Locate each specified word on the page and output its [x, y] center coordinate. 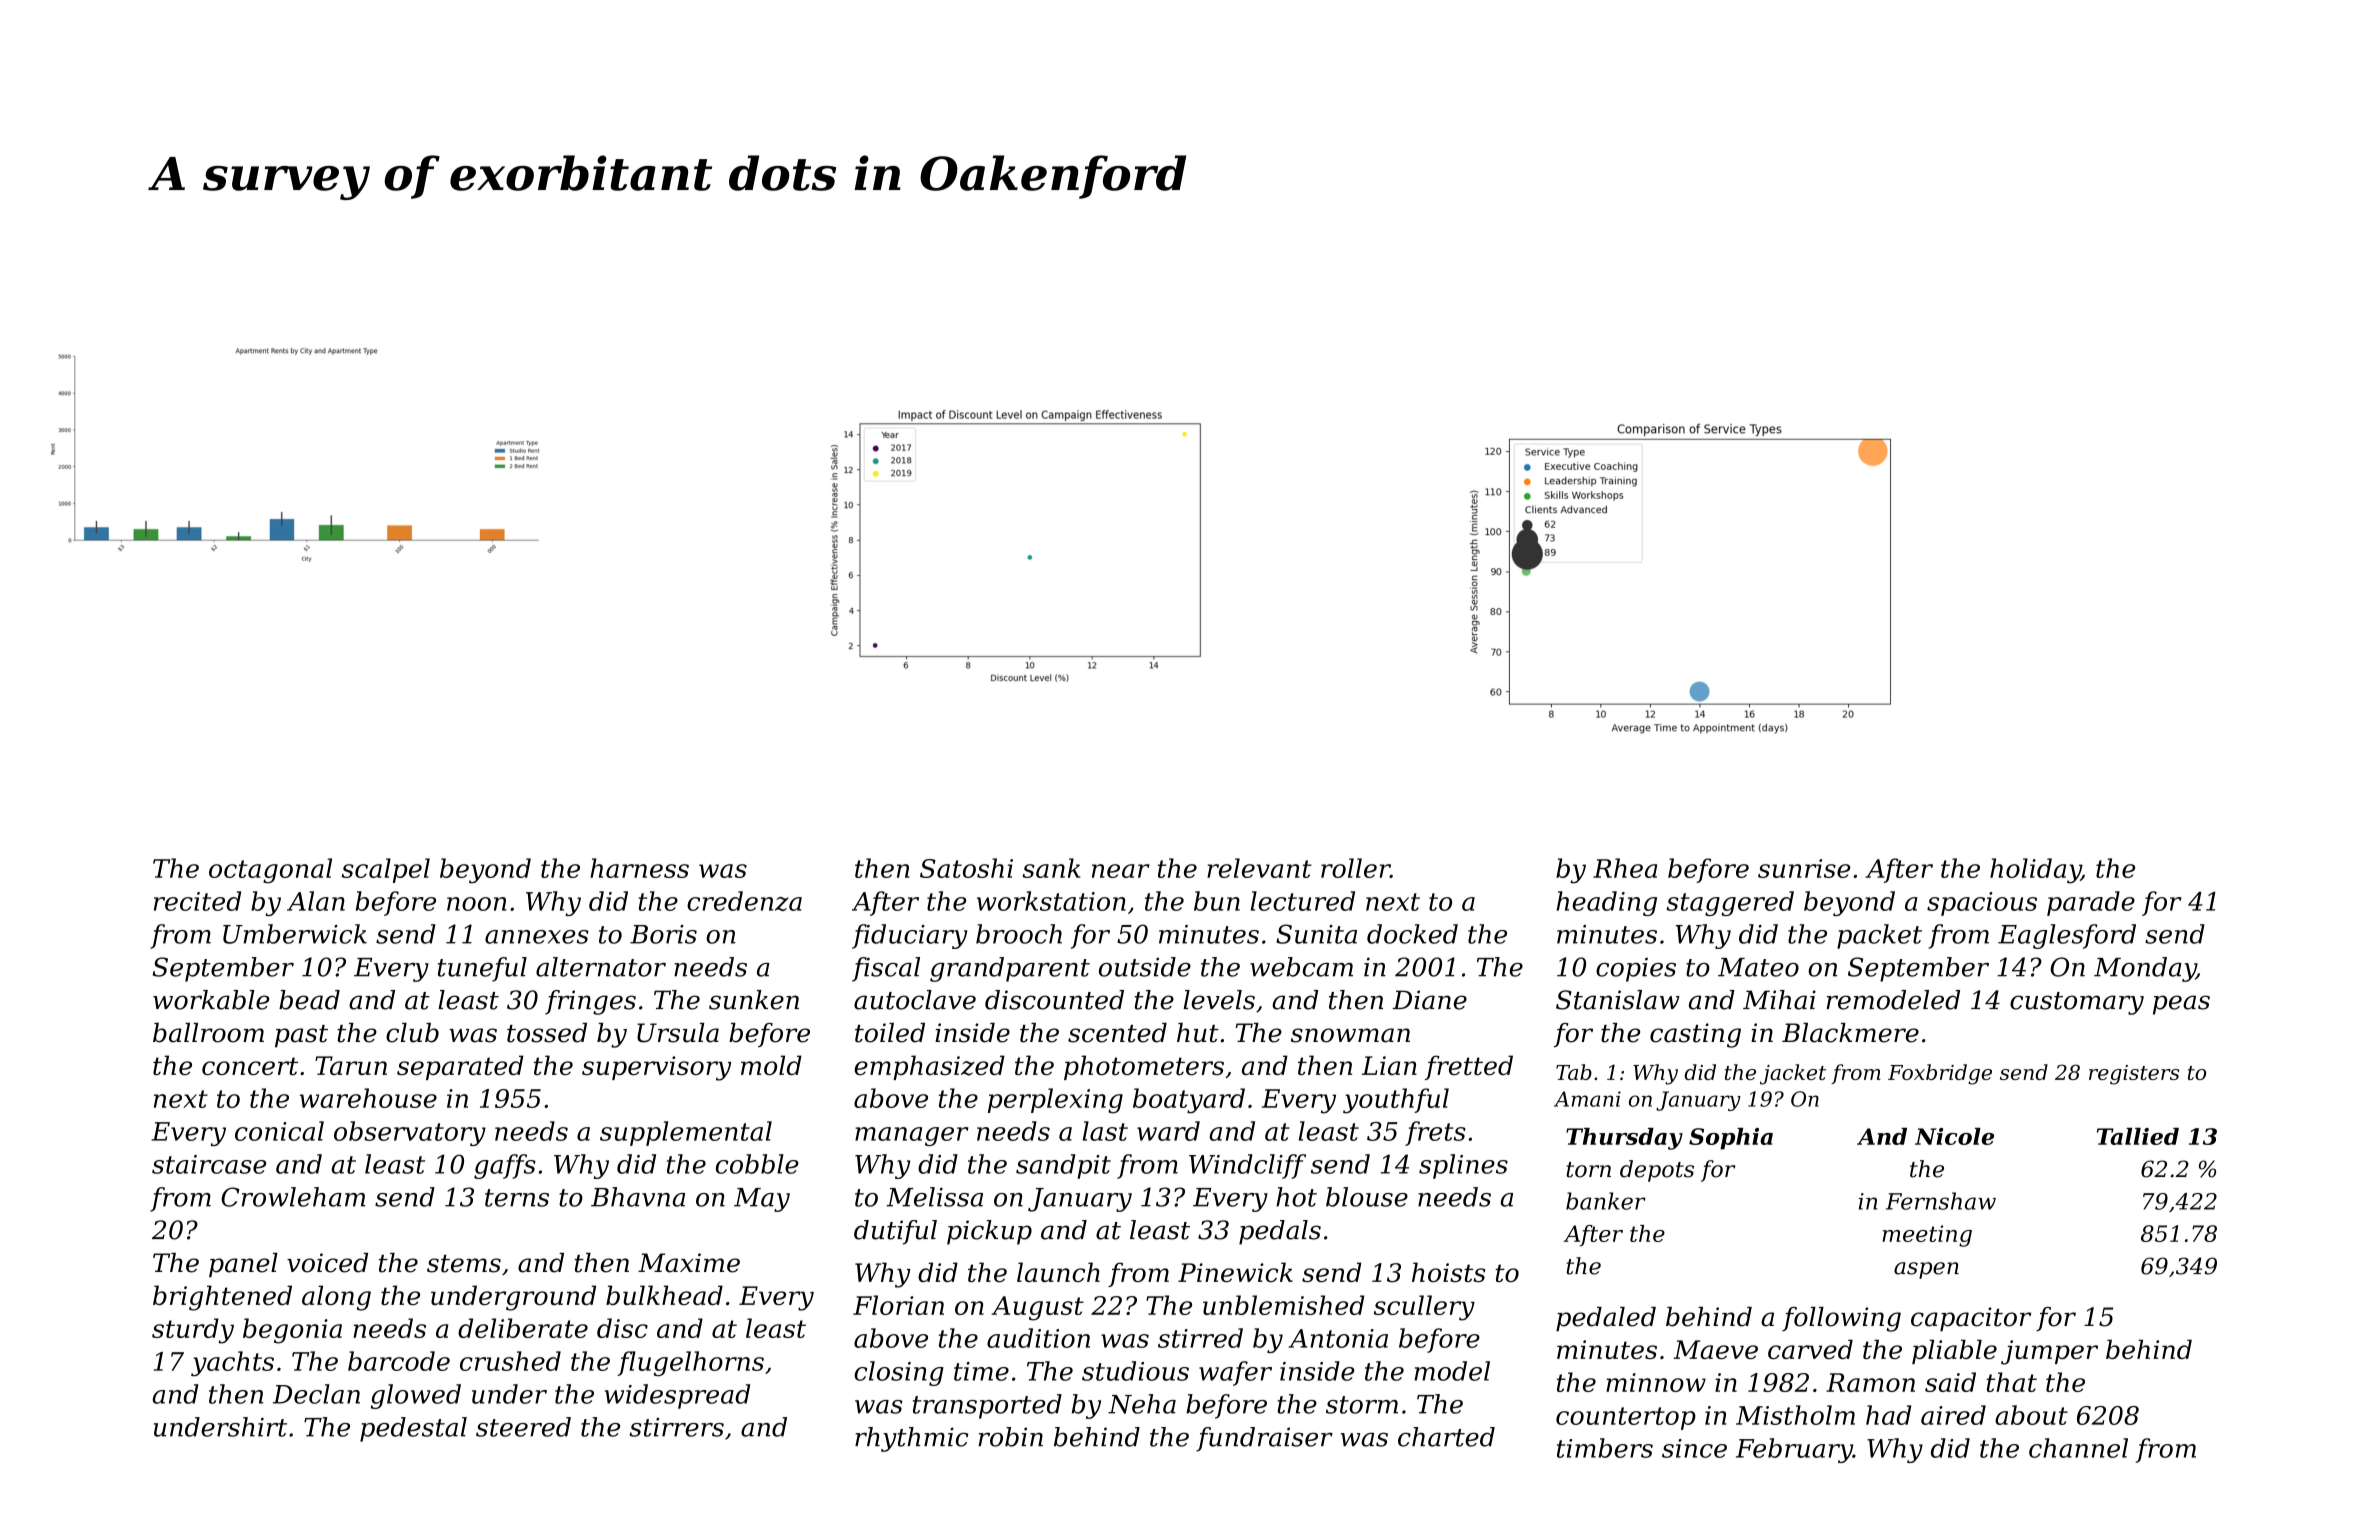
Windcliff [1247, 1166]
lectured [1303, 901]
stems [464, 1264]
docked [1412, 934]
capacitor [1971, 1319]
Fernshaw [1941, 1201]
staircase [209, 1164]
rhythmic [911, 1439]
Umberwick [295, 934]
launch [1058, 1272]
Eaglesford [2067, 936]
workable [211, 1000]
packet [1879, 936]
